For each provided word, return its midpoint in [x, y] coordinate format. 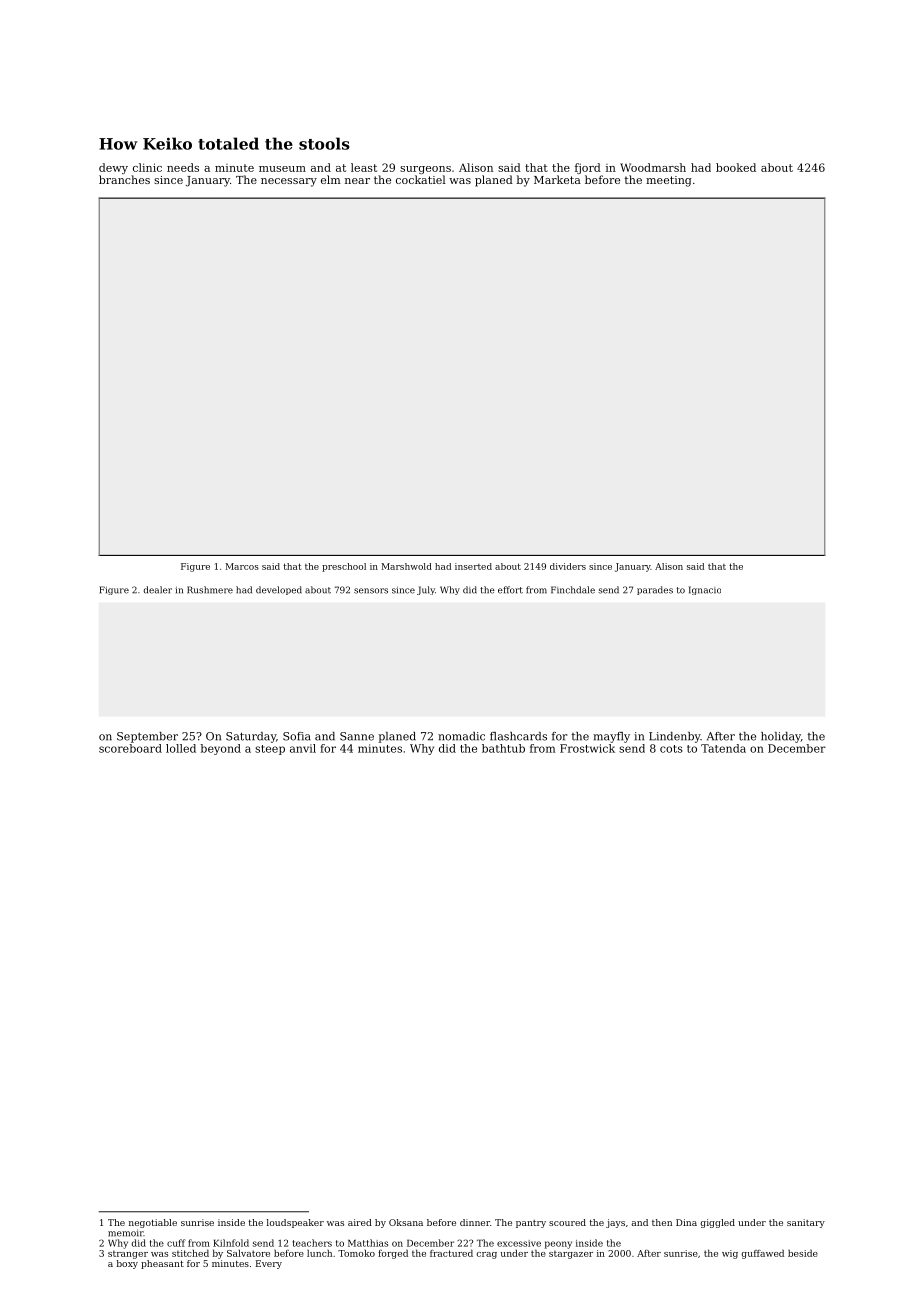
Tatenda [723, 748]
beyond [220, 749]
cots [671, 749]
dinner [475, 1222]
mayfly [611, 737]
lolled [181, 748]
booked [736, 167]
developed [279, 590]
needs [183, 167]
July [426, 590]
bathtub [503, 748]
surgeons [425, 170]
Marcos [242, 566]
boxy [127, 1264]
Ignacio [705, 590]
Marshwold [406, 566]
